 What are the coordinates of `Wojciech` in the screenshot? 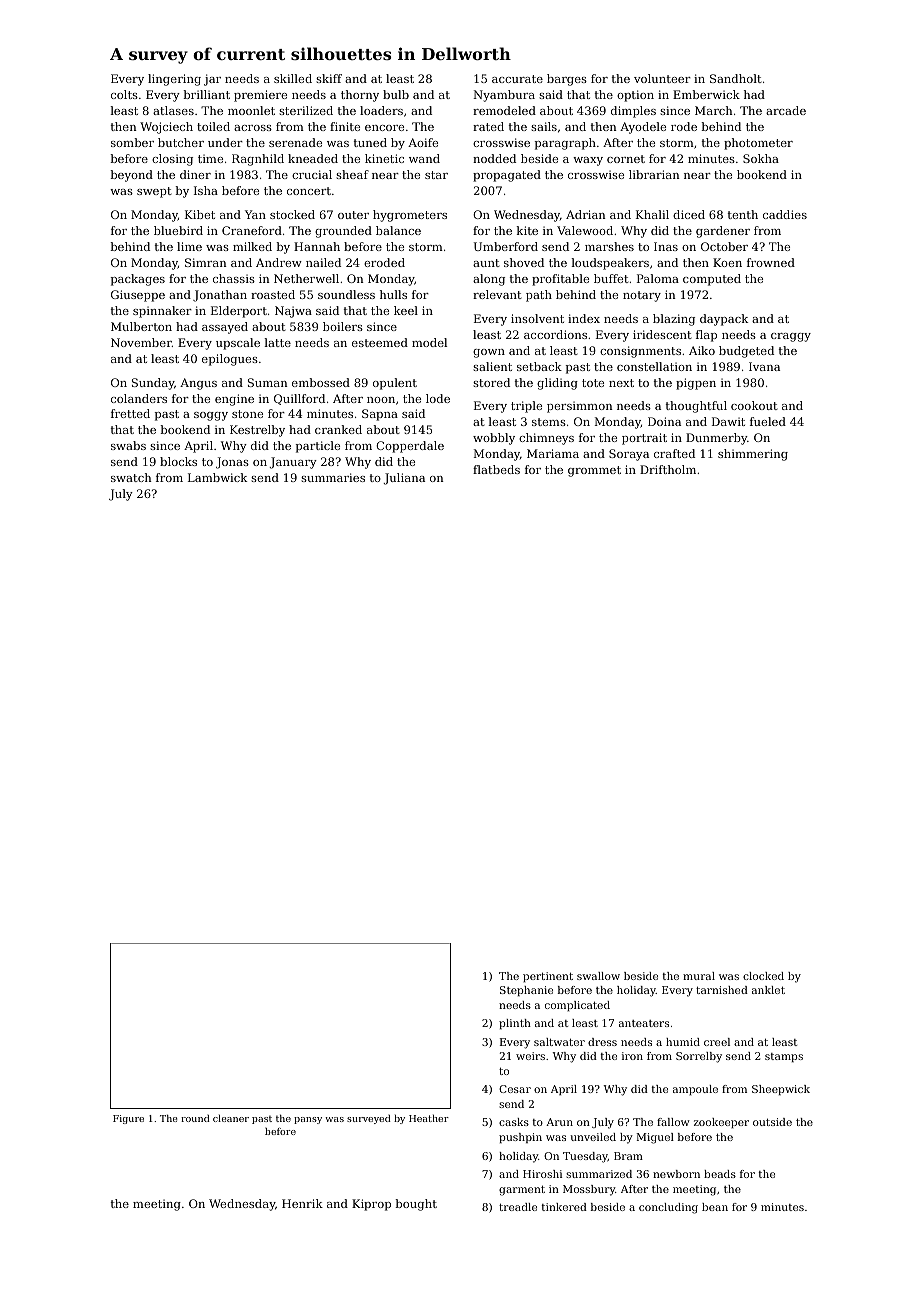 It's located at (166, 128).
